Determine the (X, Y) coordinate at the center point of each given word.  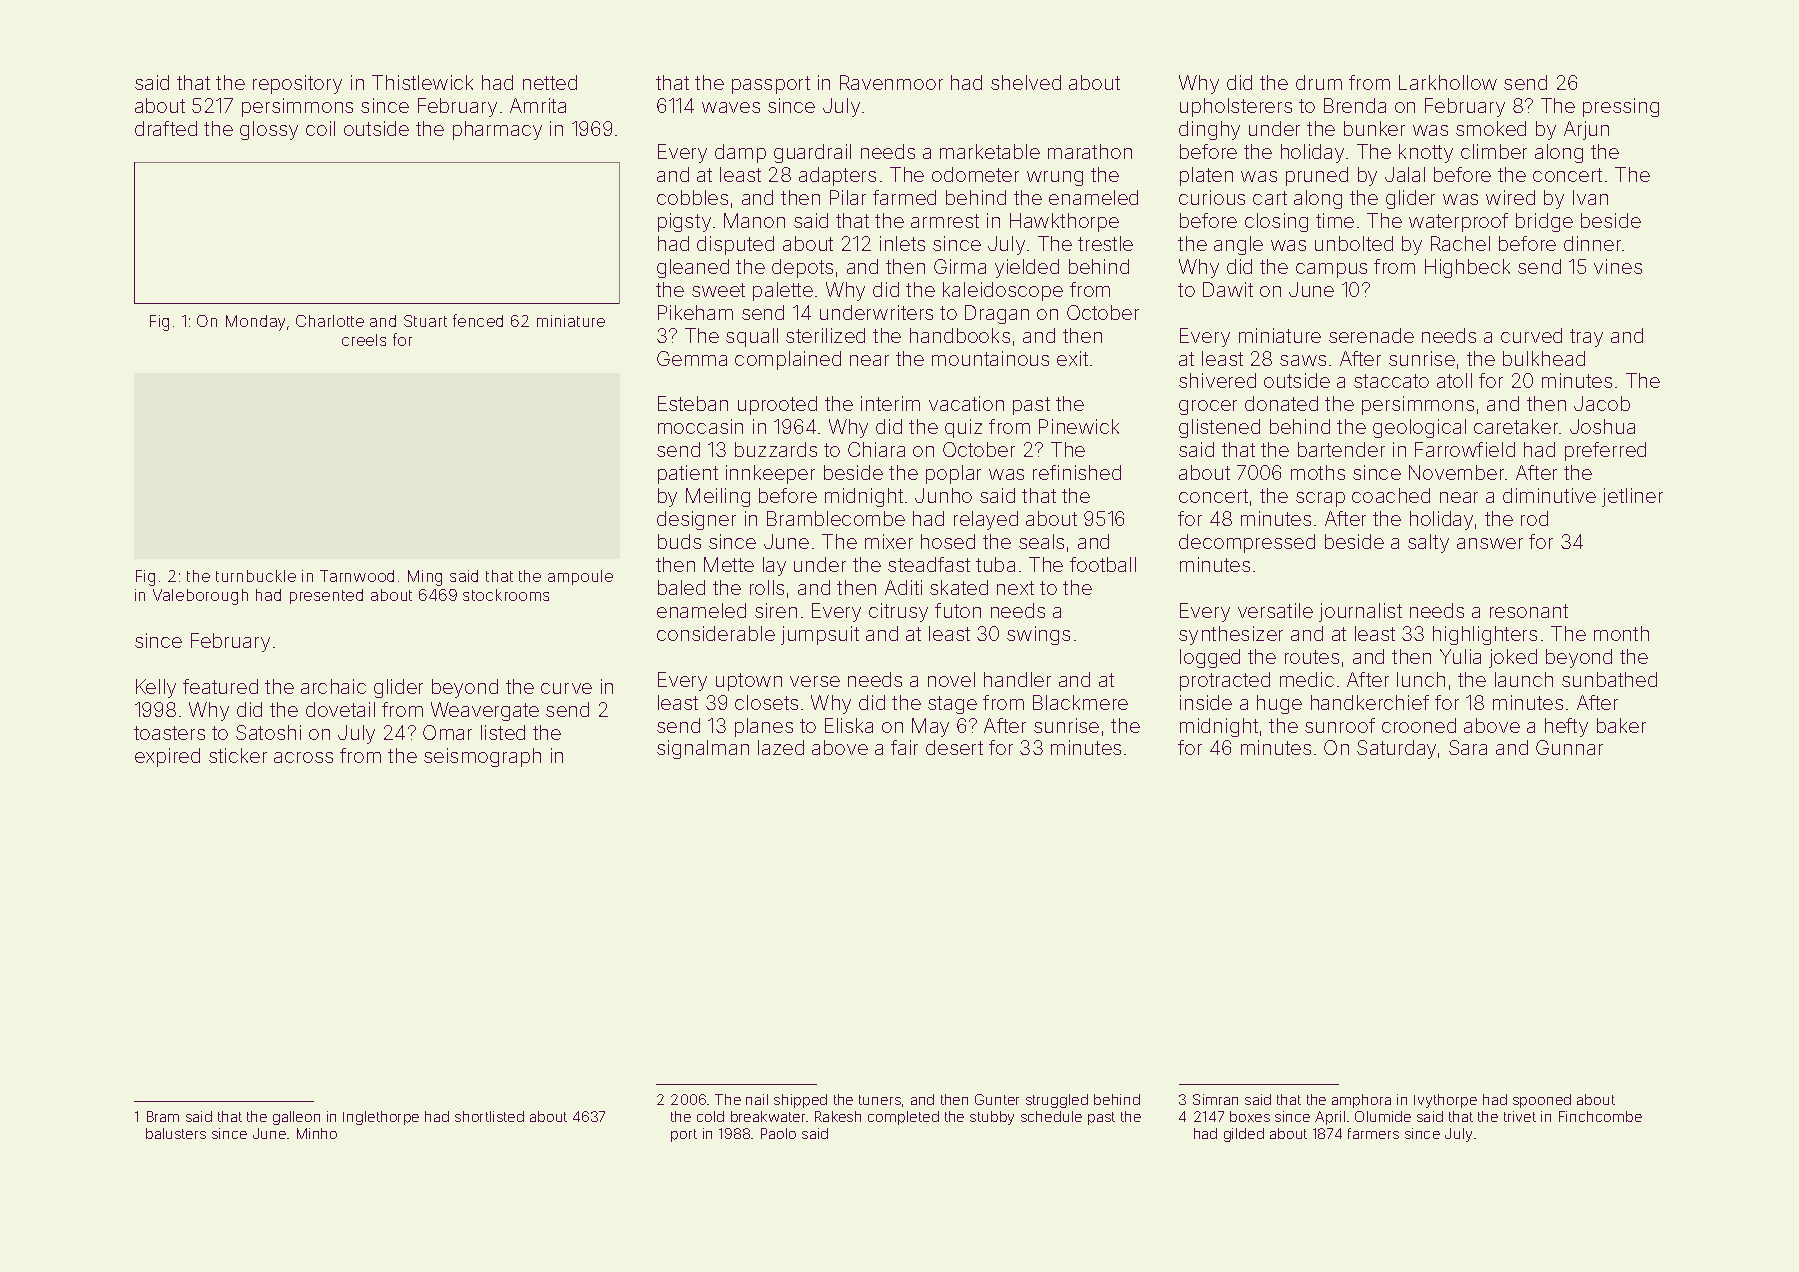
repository (297, 84)
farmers (1373, 1133)
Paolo (778, 1133)
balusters (176, 1133)
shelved (1026, 82)
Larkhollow (1448, 82)
